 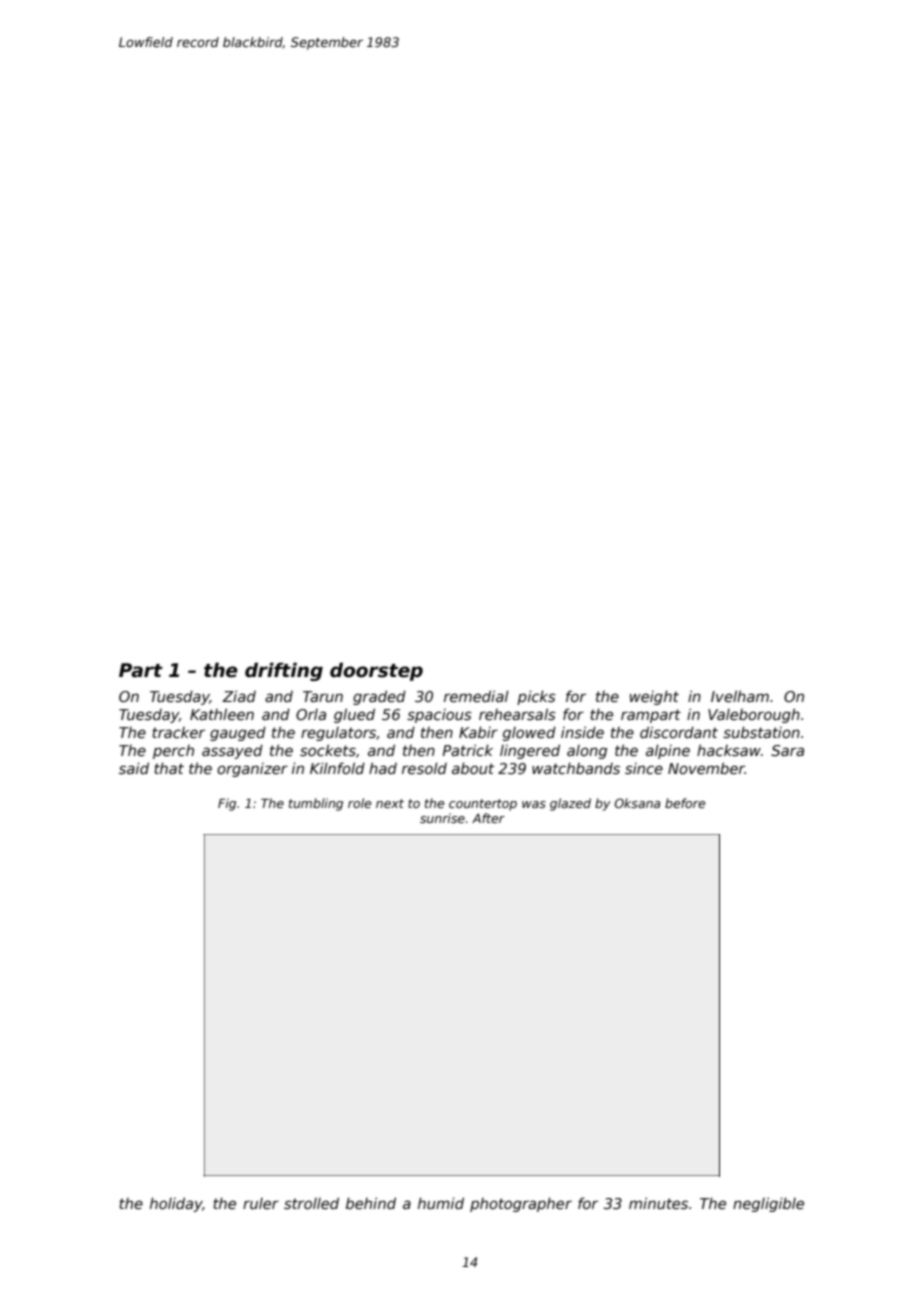 What do you see at coordinates (658, 1203) in the screenshot?
I see `minutes` at bounding box center [658, 1203].
